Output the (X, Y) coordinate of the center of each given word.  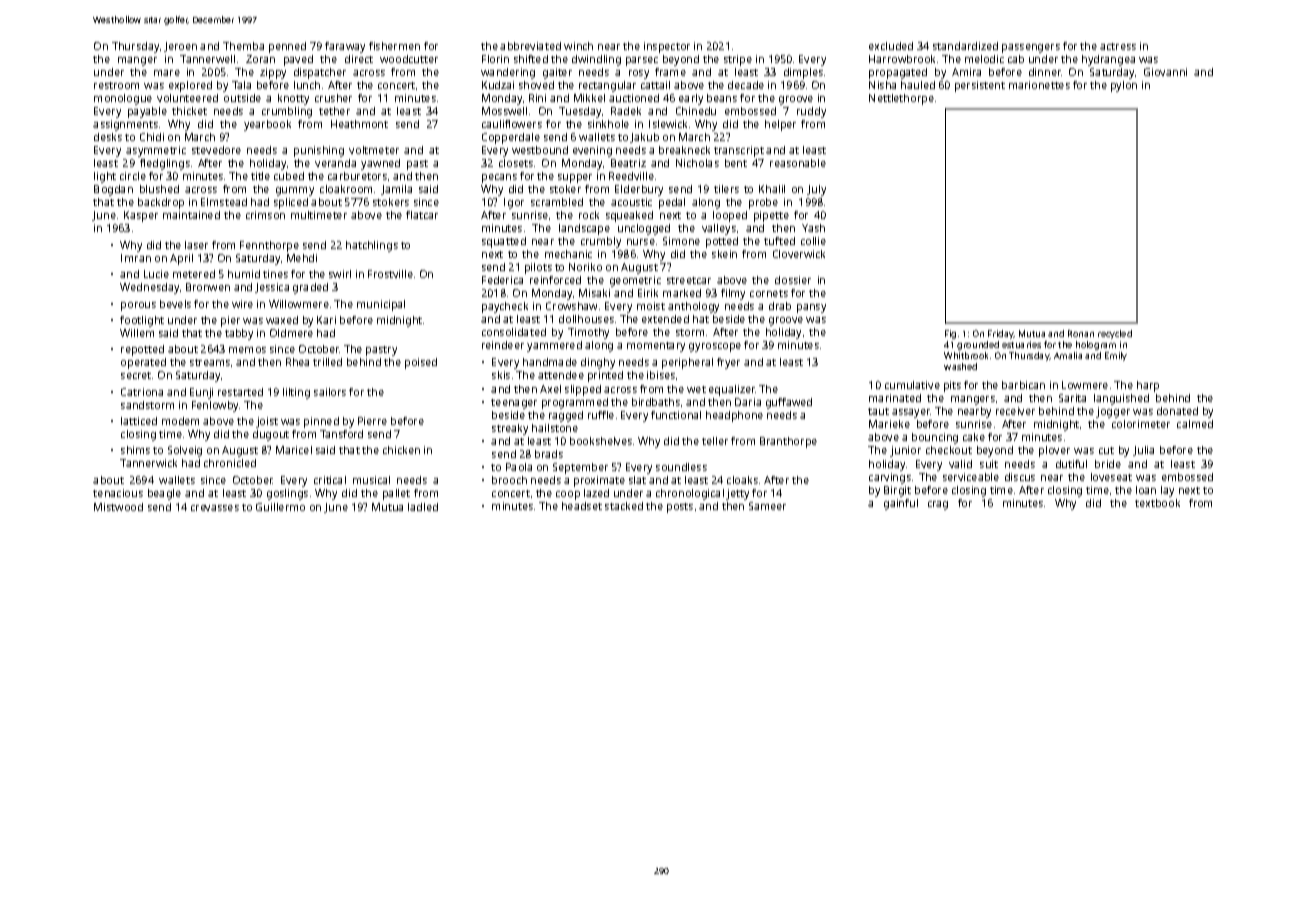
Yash (813, 228)
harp (1148, 386)
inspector (667, 47)
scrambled (557, 202)
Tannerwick (148, 463)
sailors (330, 392)
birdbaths (656, 402)
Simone (681, 241)
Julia (1143, 451)
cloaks (742, 480)
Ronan (1081, 333)
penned (287, 47)
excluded (891, 46)
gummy (295, 191)
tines (275, 274)
